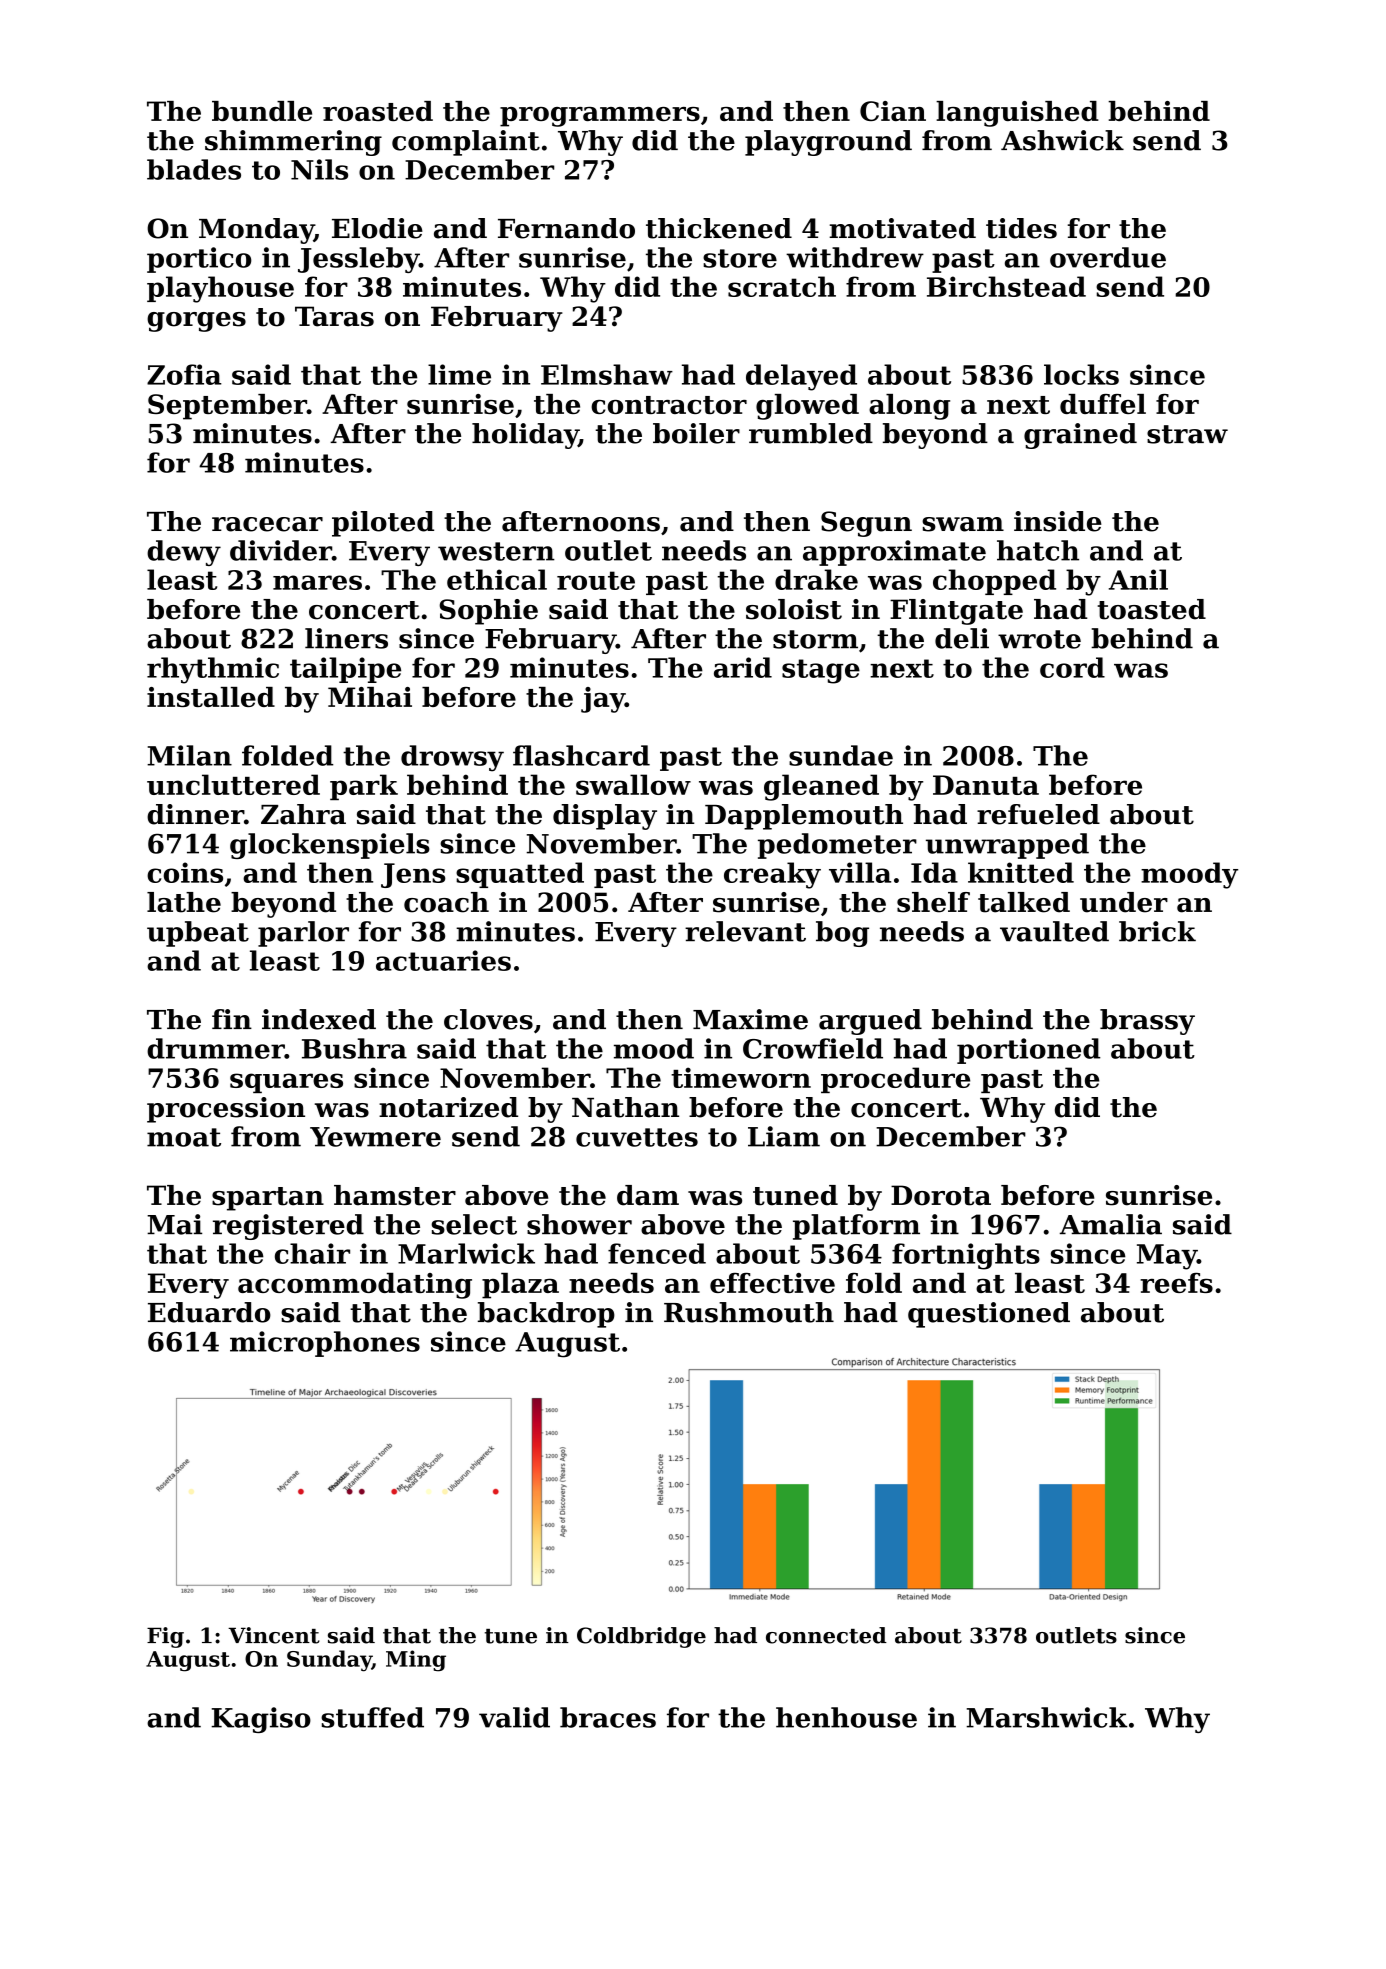  What do you see at coordinates (566, 228) in the screenshot?
I see `Fernando` at bounding box center [566, 228].
